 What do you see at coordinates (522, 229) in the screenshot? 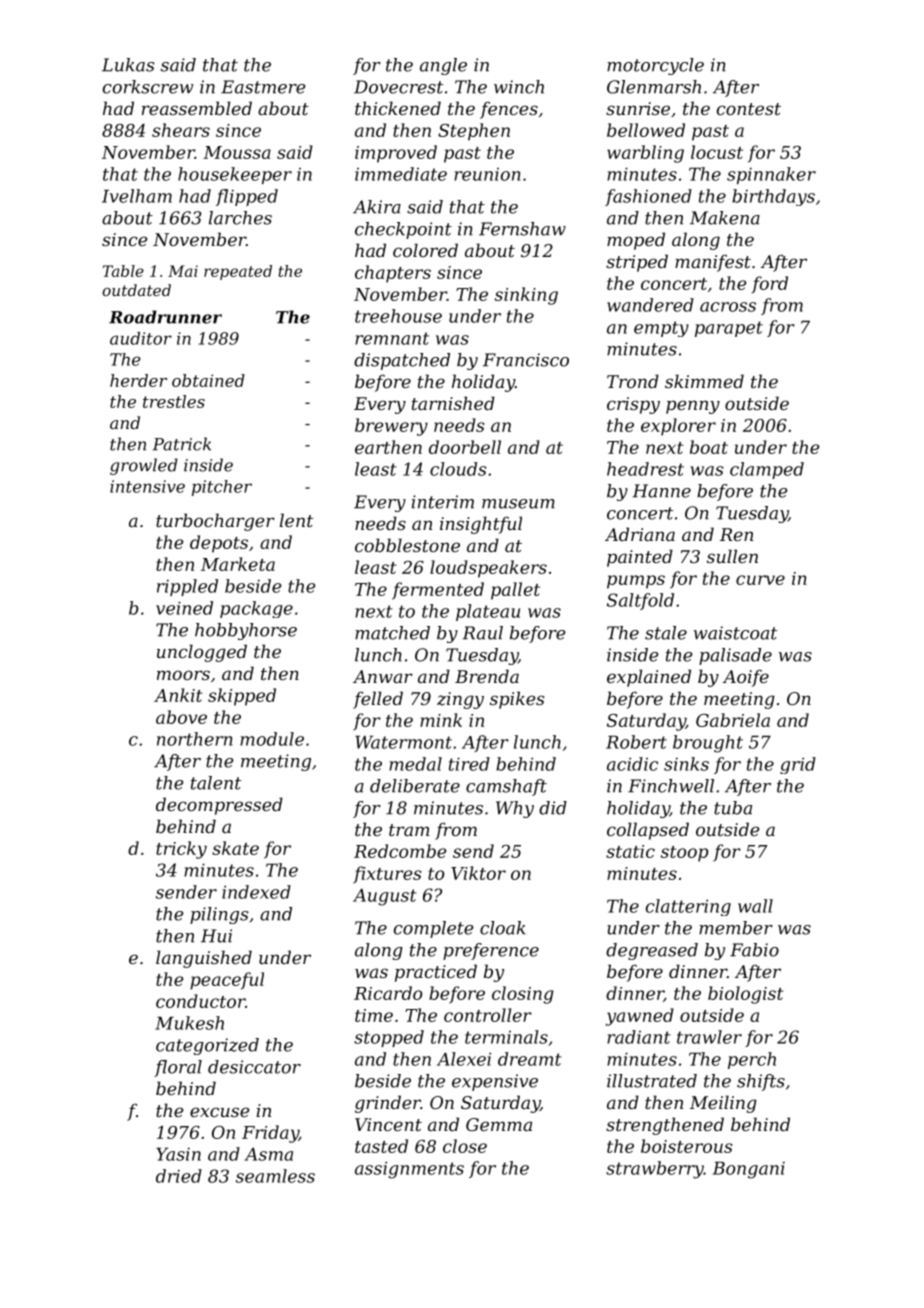
I see `Fernshaw` at bounding box center [522, 229].
